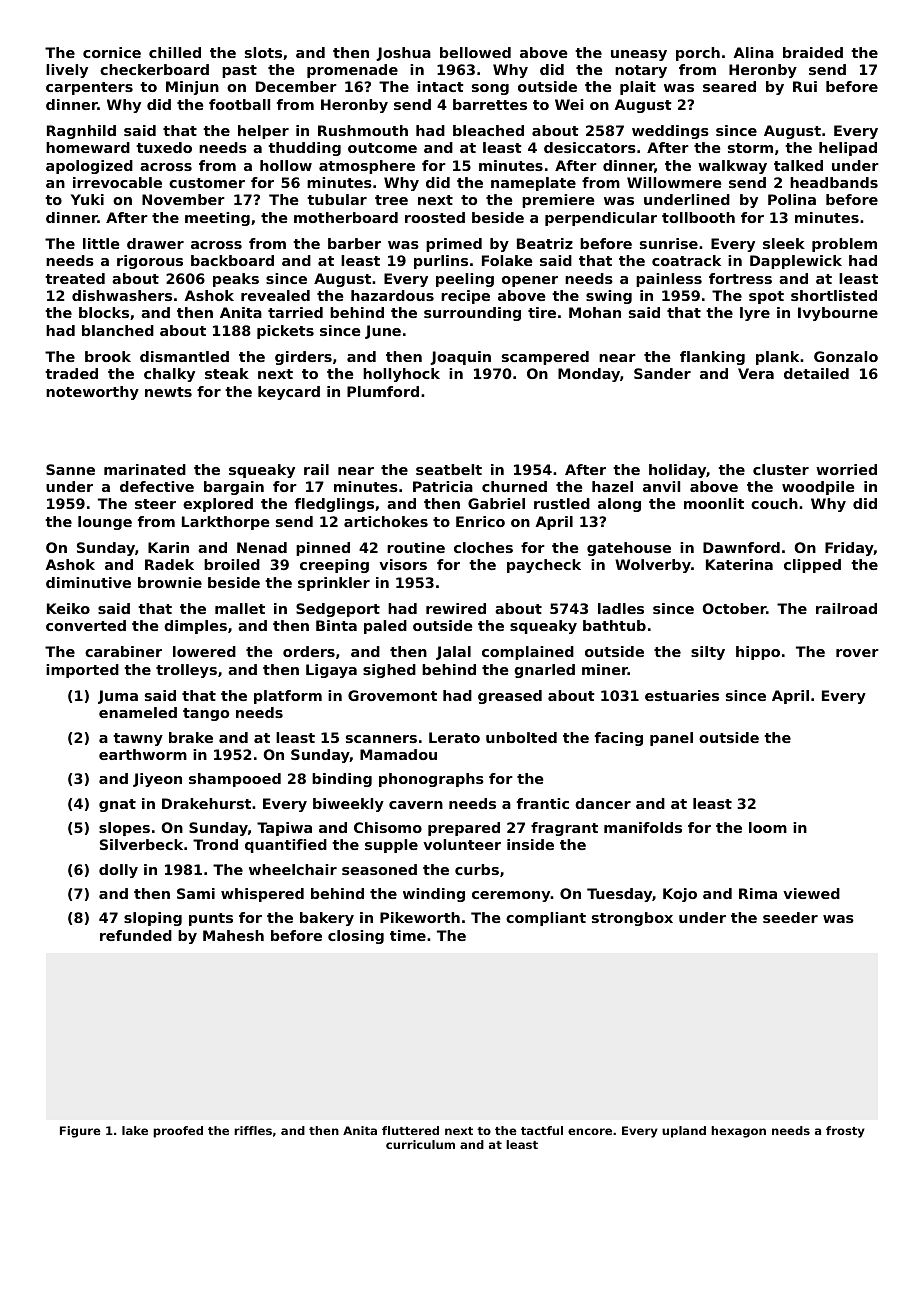  Describe the element at coordinates (342, 780) in the screenshot. I see `binding` at that location.
